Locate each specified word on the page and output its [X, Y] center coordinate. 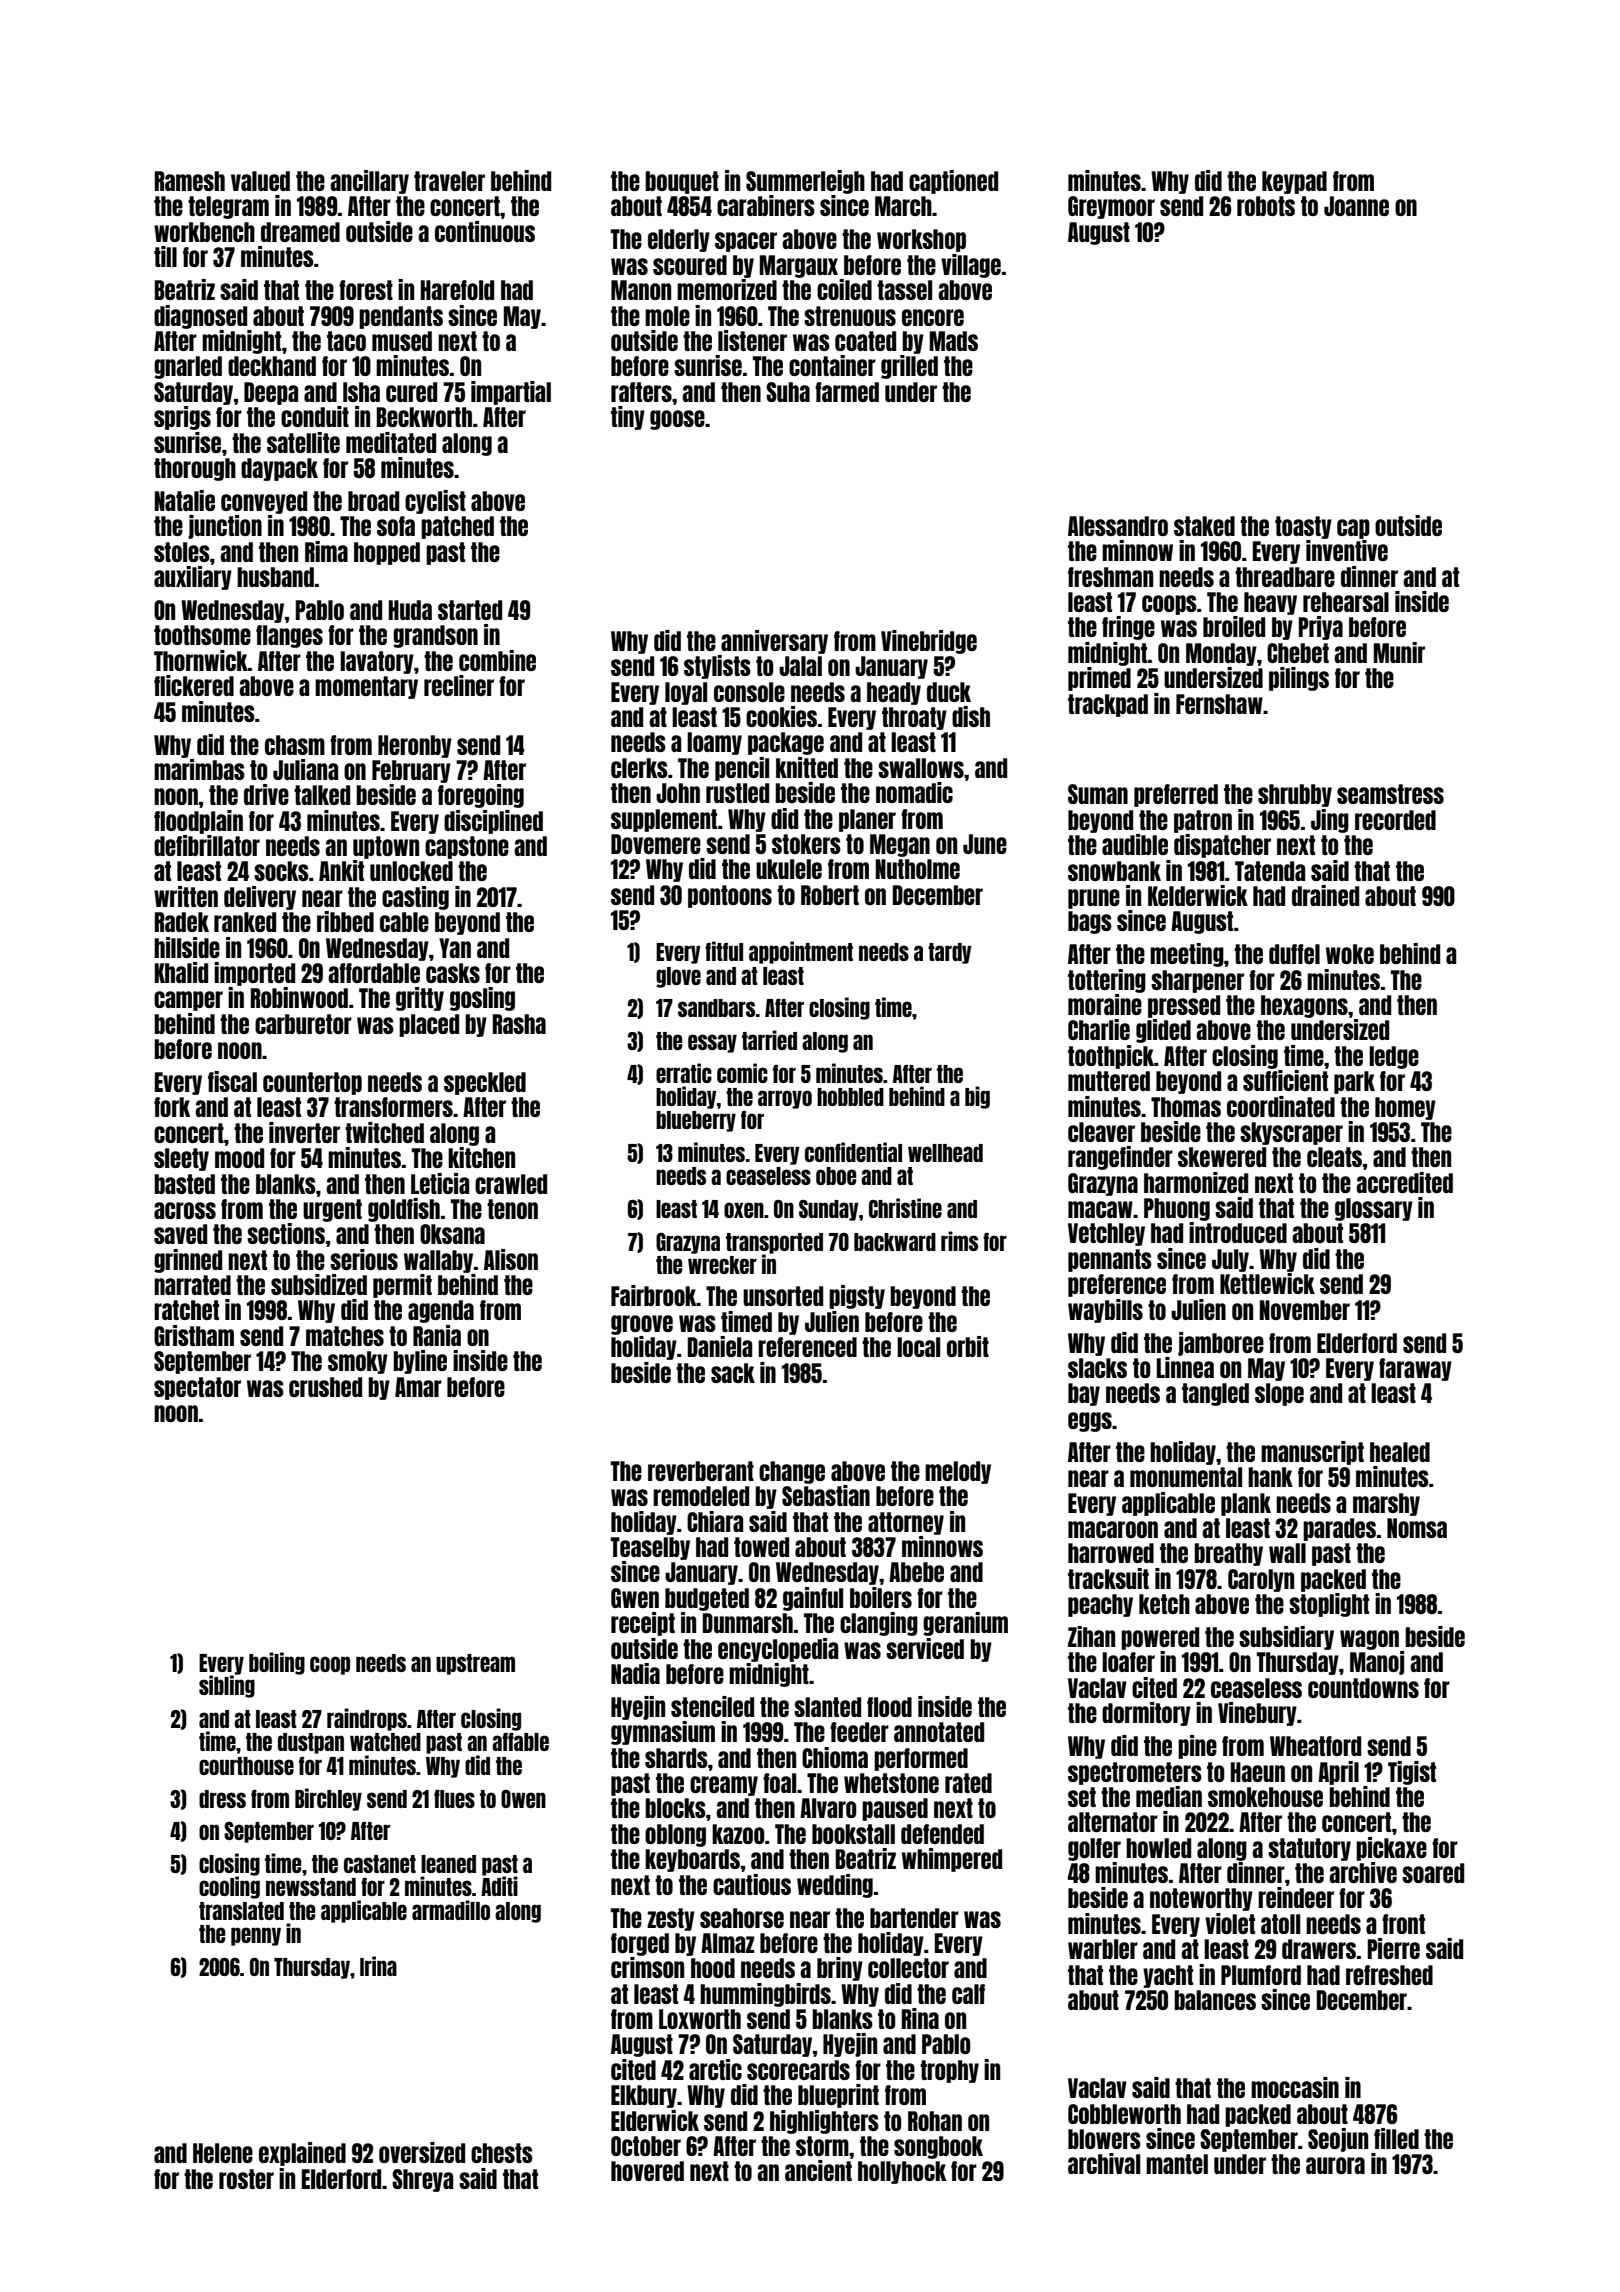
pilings [1299, 679]
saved [180, 1234]
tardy [950, 953]
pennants [1110, 1260]
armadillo [451, 1910]
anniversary [774, 642]
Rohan [935, 2121]
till [165, 256]
